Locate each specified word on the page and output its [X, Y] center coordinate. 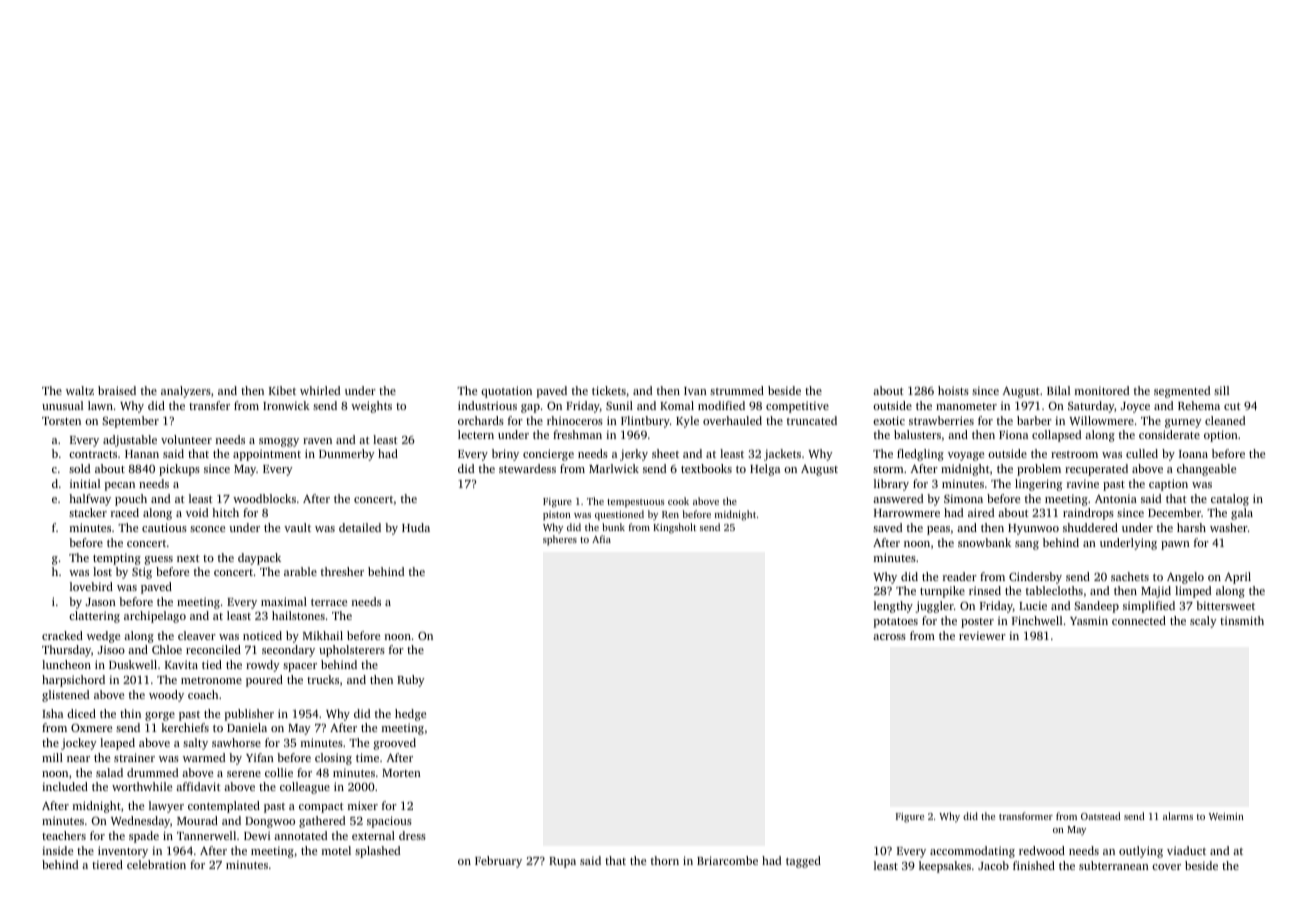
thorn [665, 860]
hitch [225, 512]
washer [1229, 527]
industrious [487, 405]
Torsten [61, 421]
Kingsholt [674, 528]
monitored [1102, 390]
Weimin [1226, 816]
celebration [156, 864]
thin [130, 713]
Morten [401, 773]
